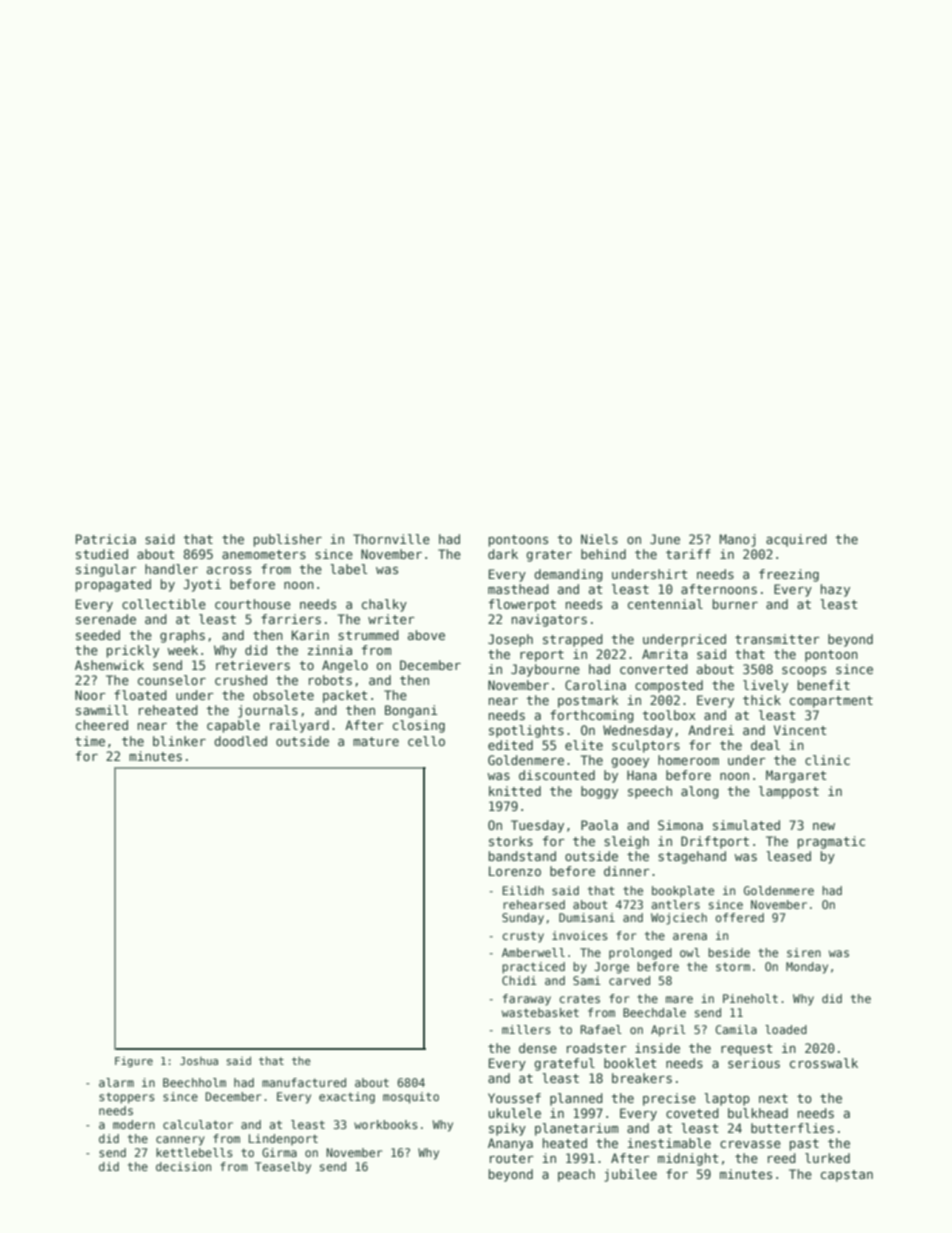 The height and width of the document is (1233, 952). I want to click on dark, so click(503, 554).
